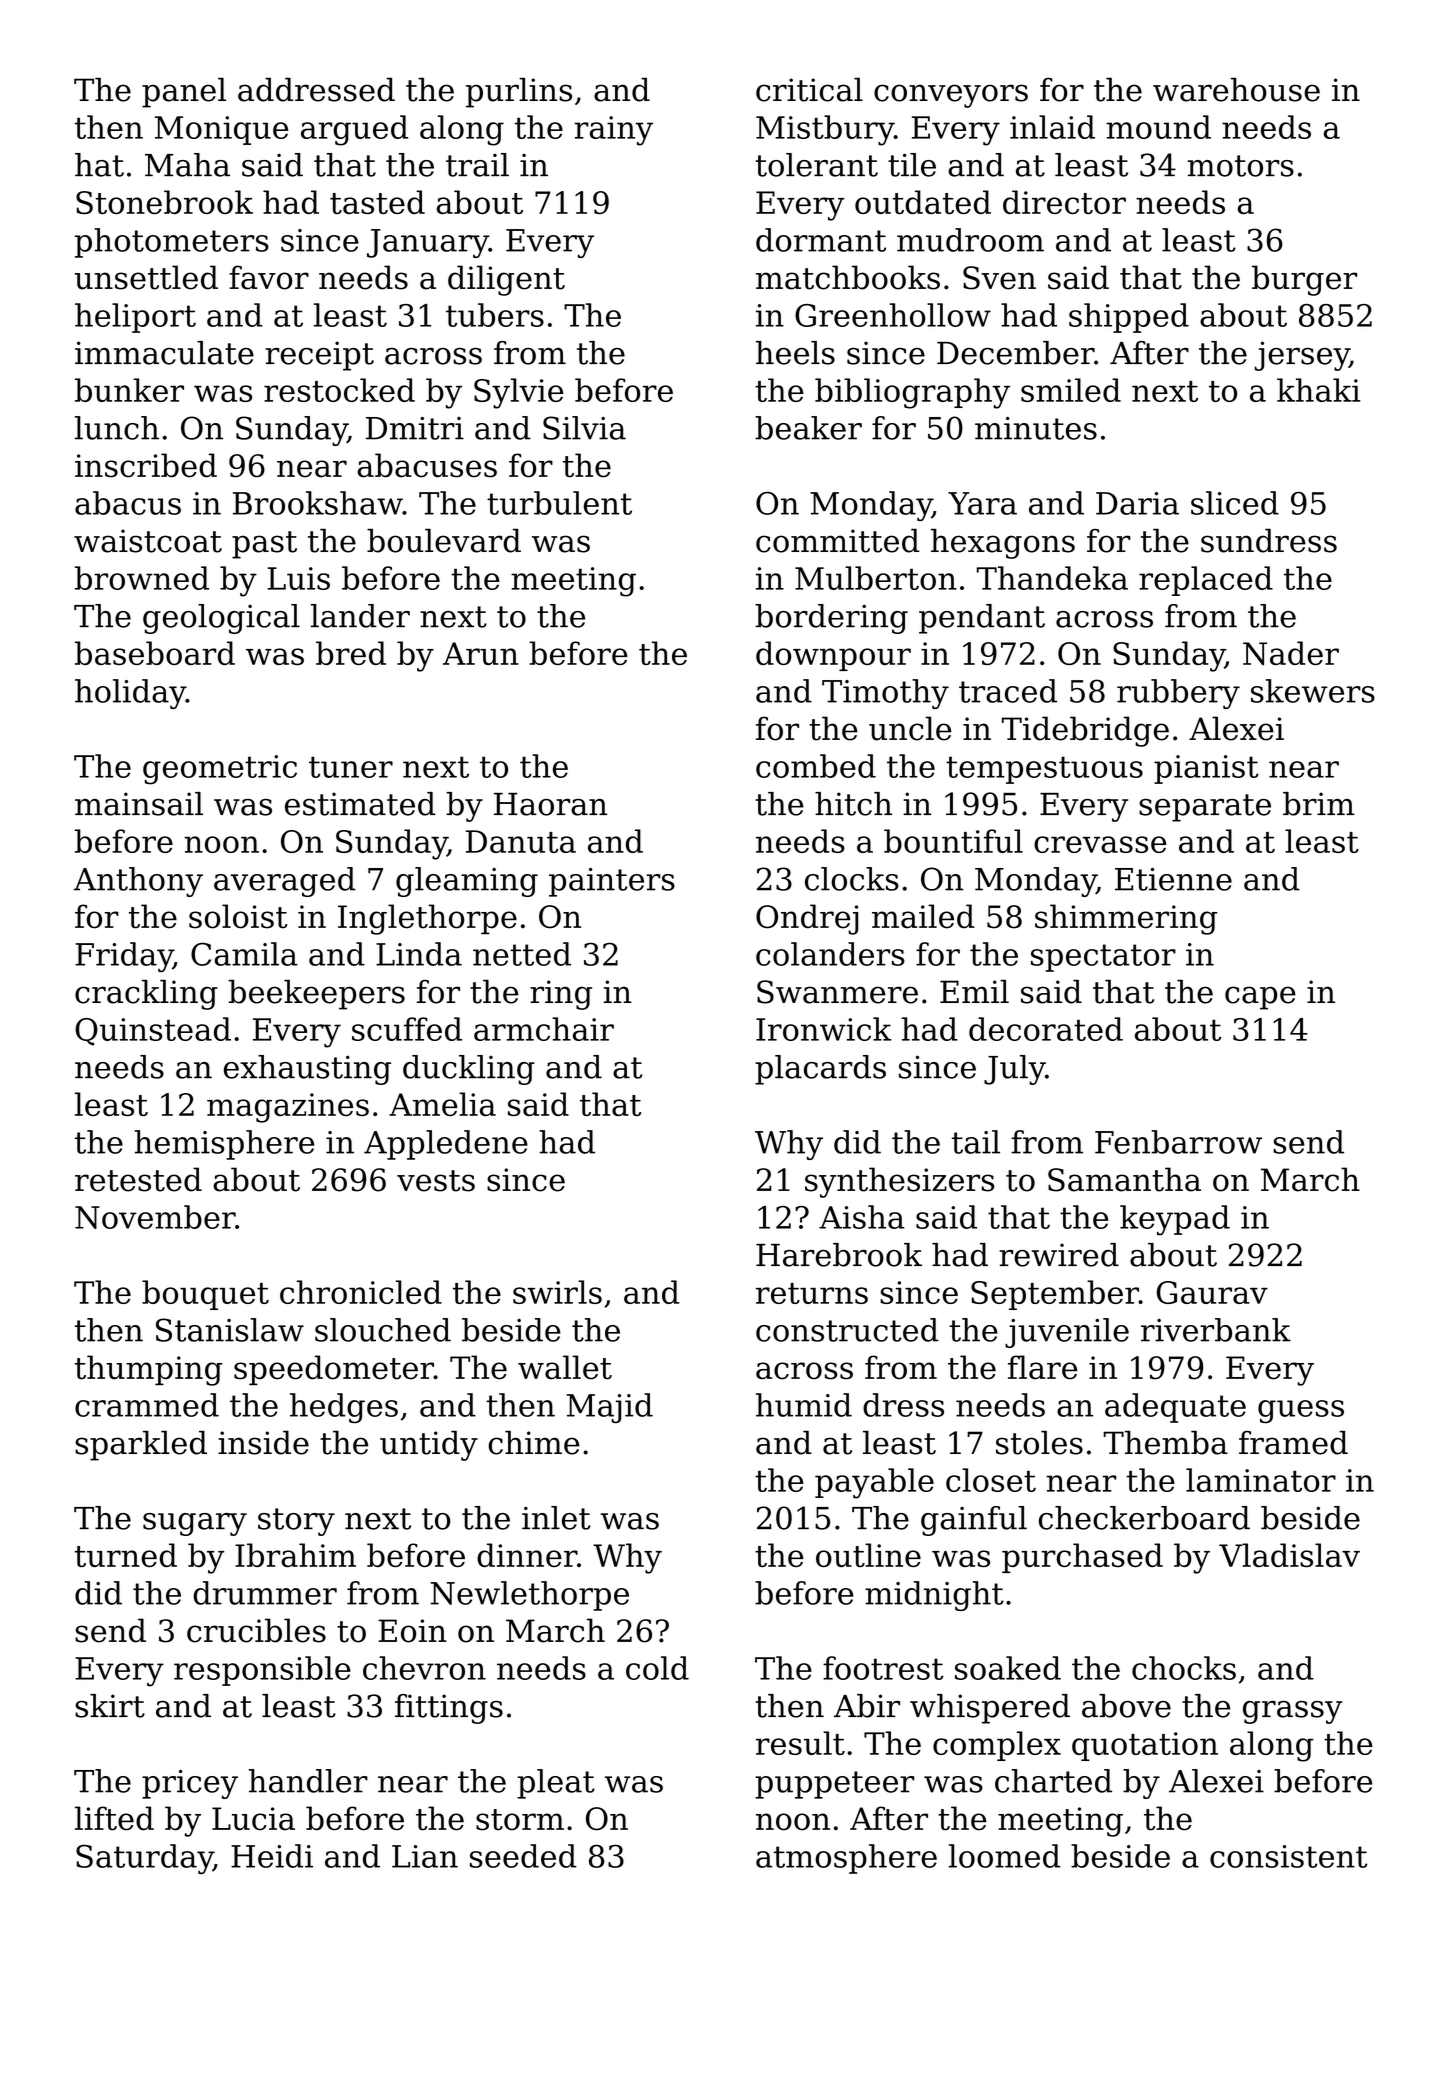 This screenshot has width=1450, height=2100. Describe the element at coordinates (446, 1145) in the screenshot. I see `Appledene` at that location.
